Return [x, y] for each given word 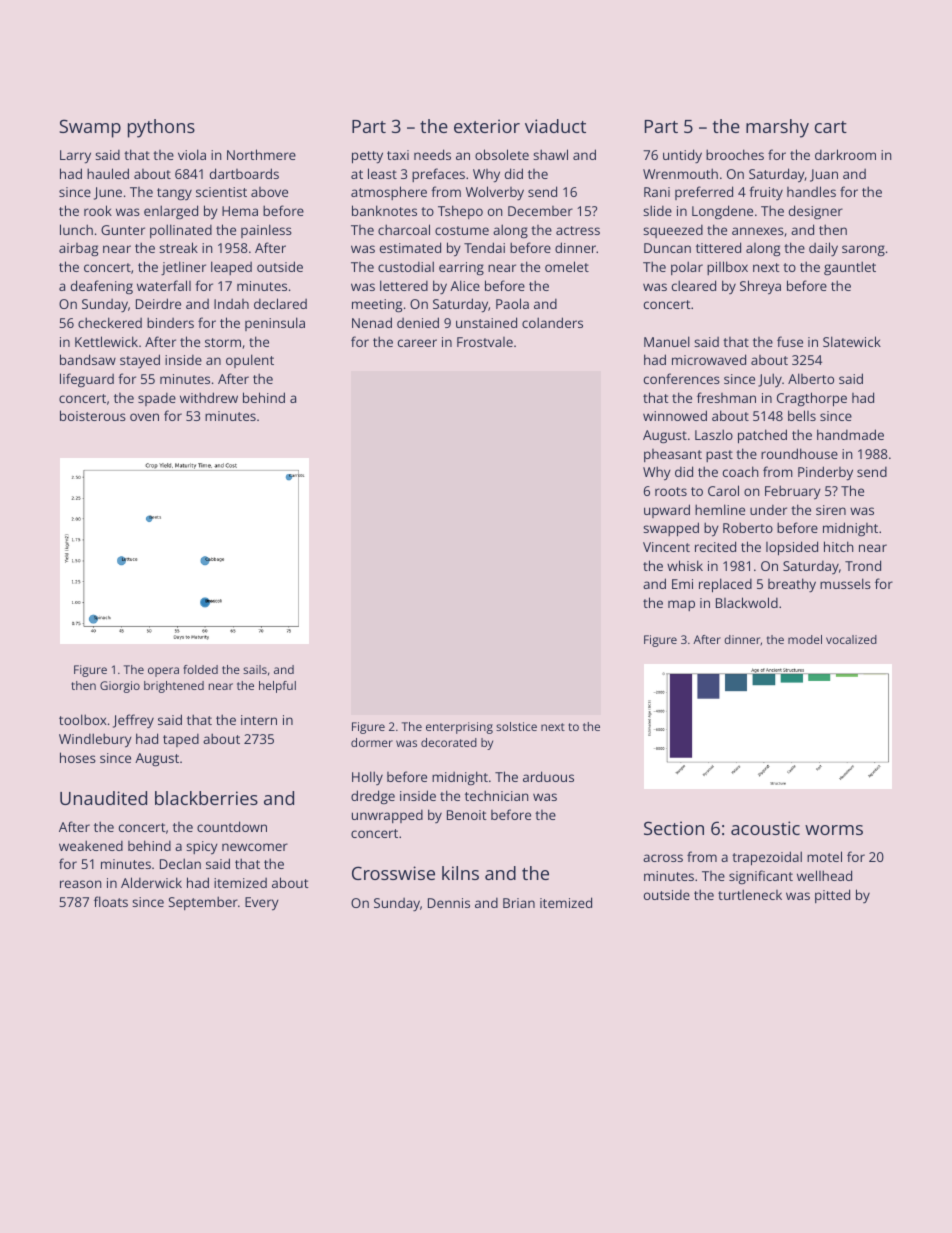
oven [144, 417]
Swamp [90, 128]
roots [671, 491]
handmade [850, 434]
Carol [723, 490]
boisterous [93, 415]
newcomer [255, 847]
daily [823, 249]
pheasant [673, 455]
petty [367, 157]
